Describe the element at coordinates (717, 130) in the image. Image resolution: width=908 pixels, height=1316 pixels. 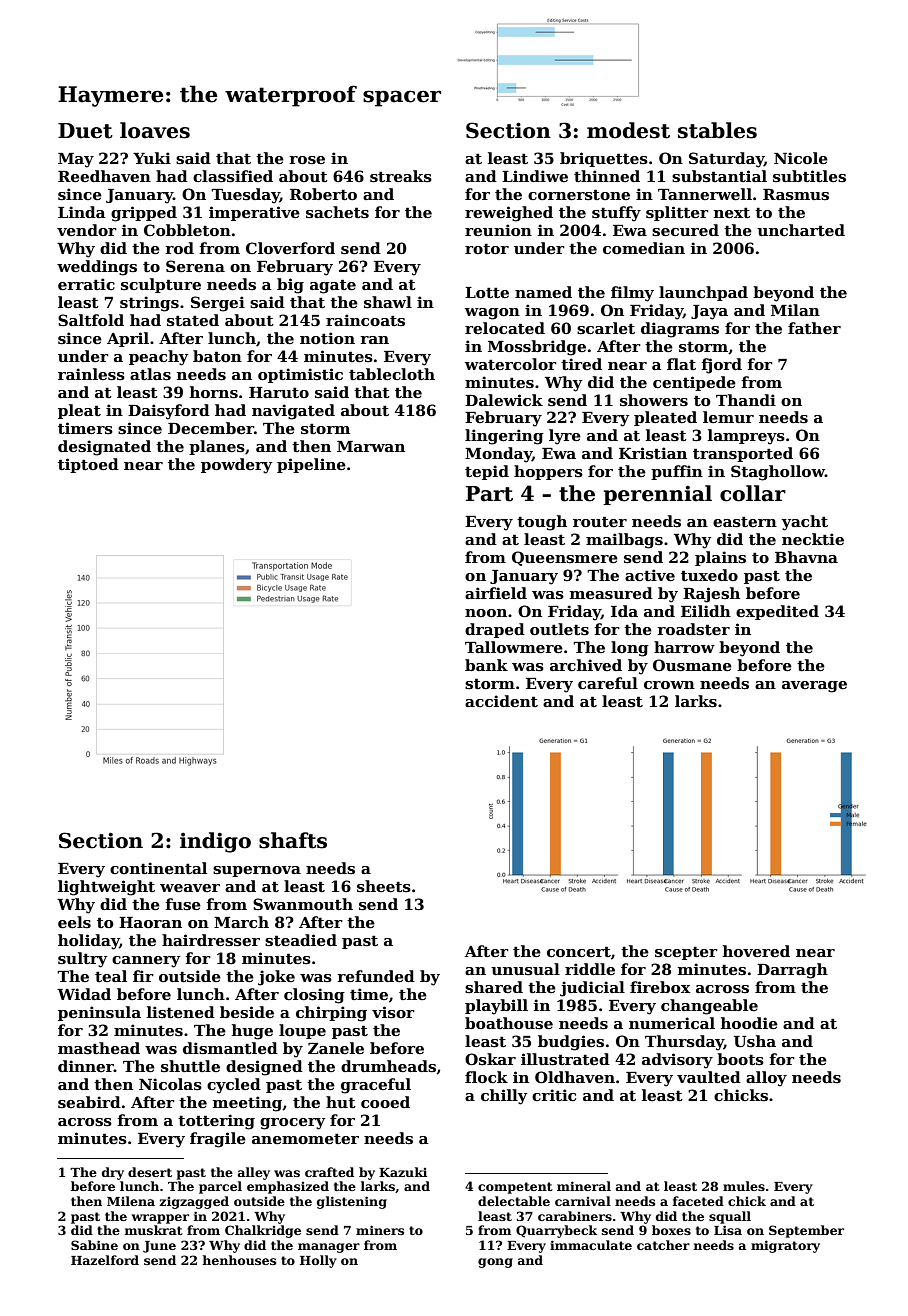
I see `stables` at that location.
